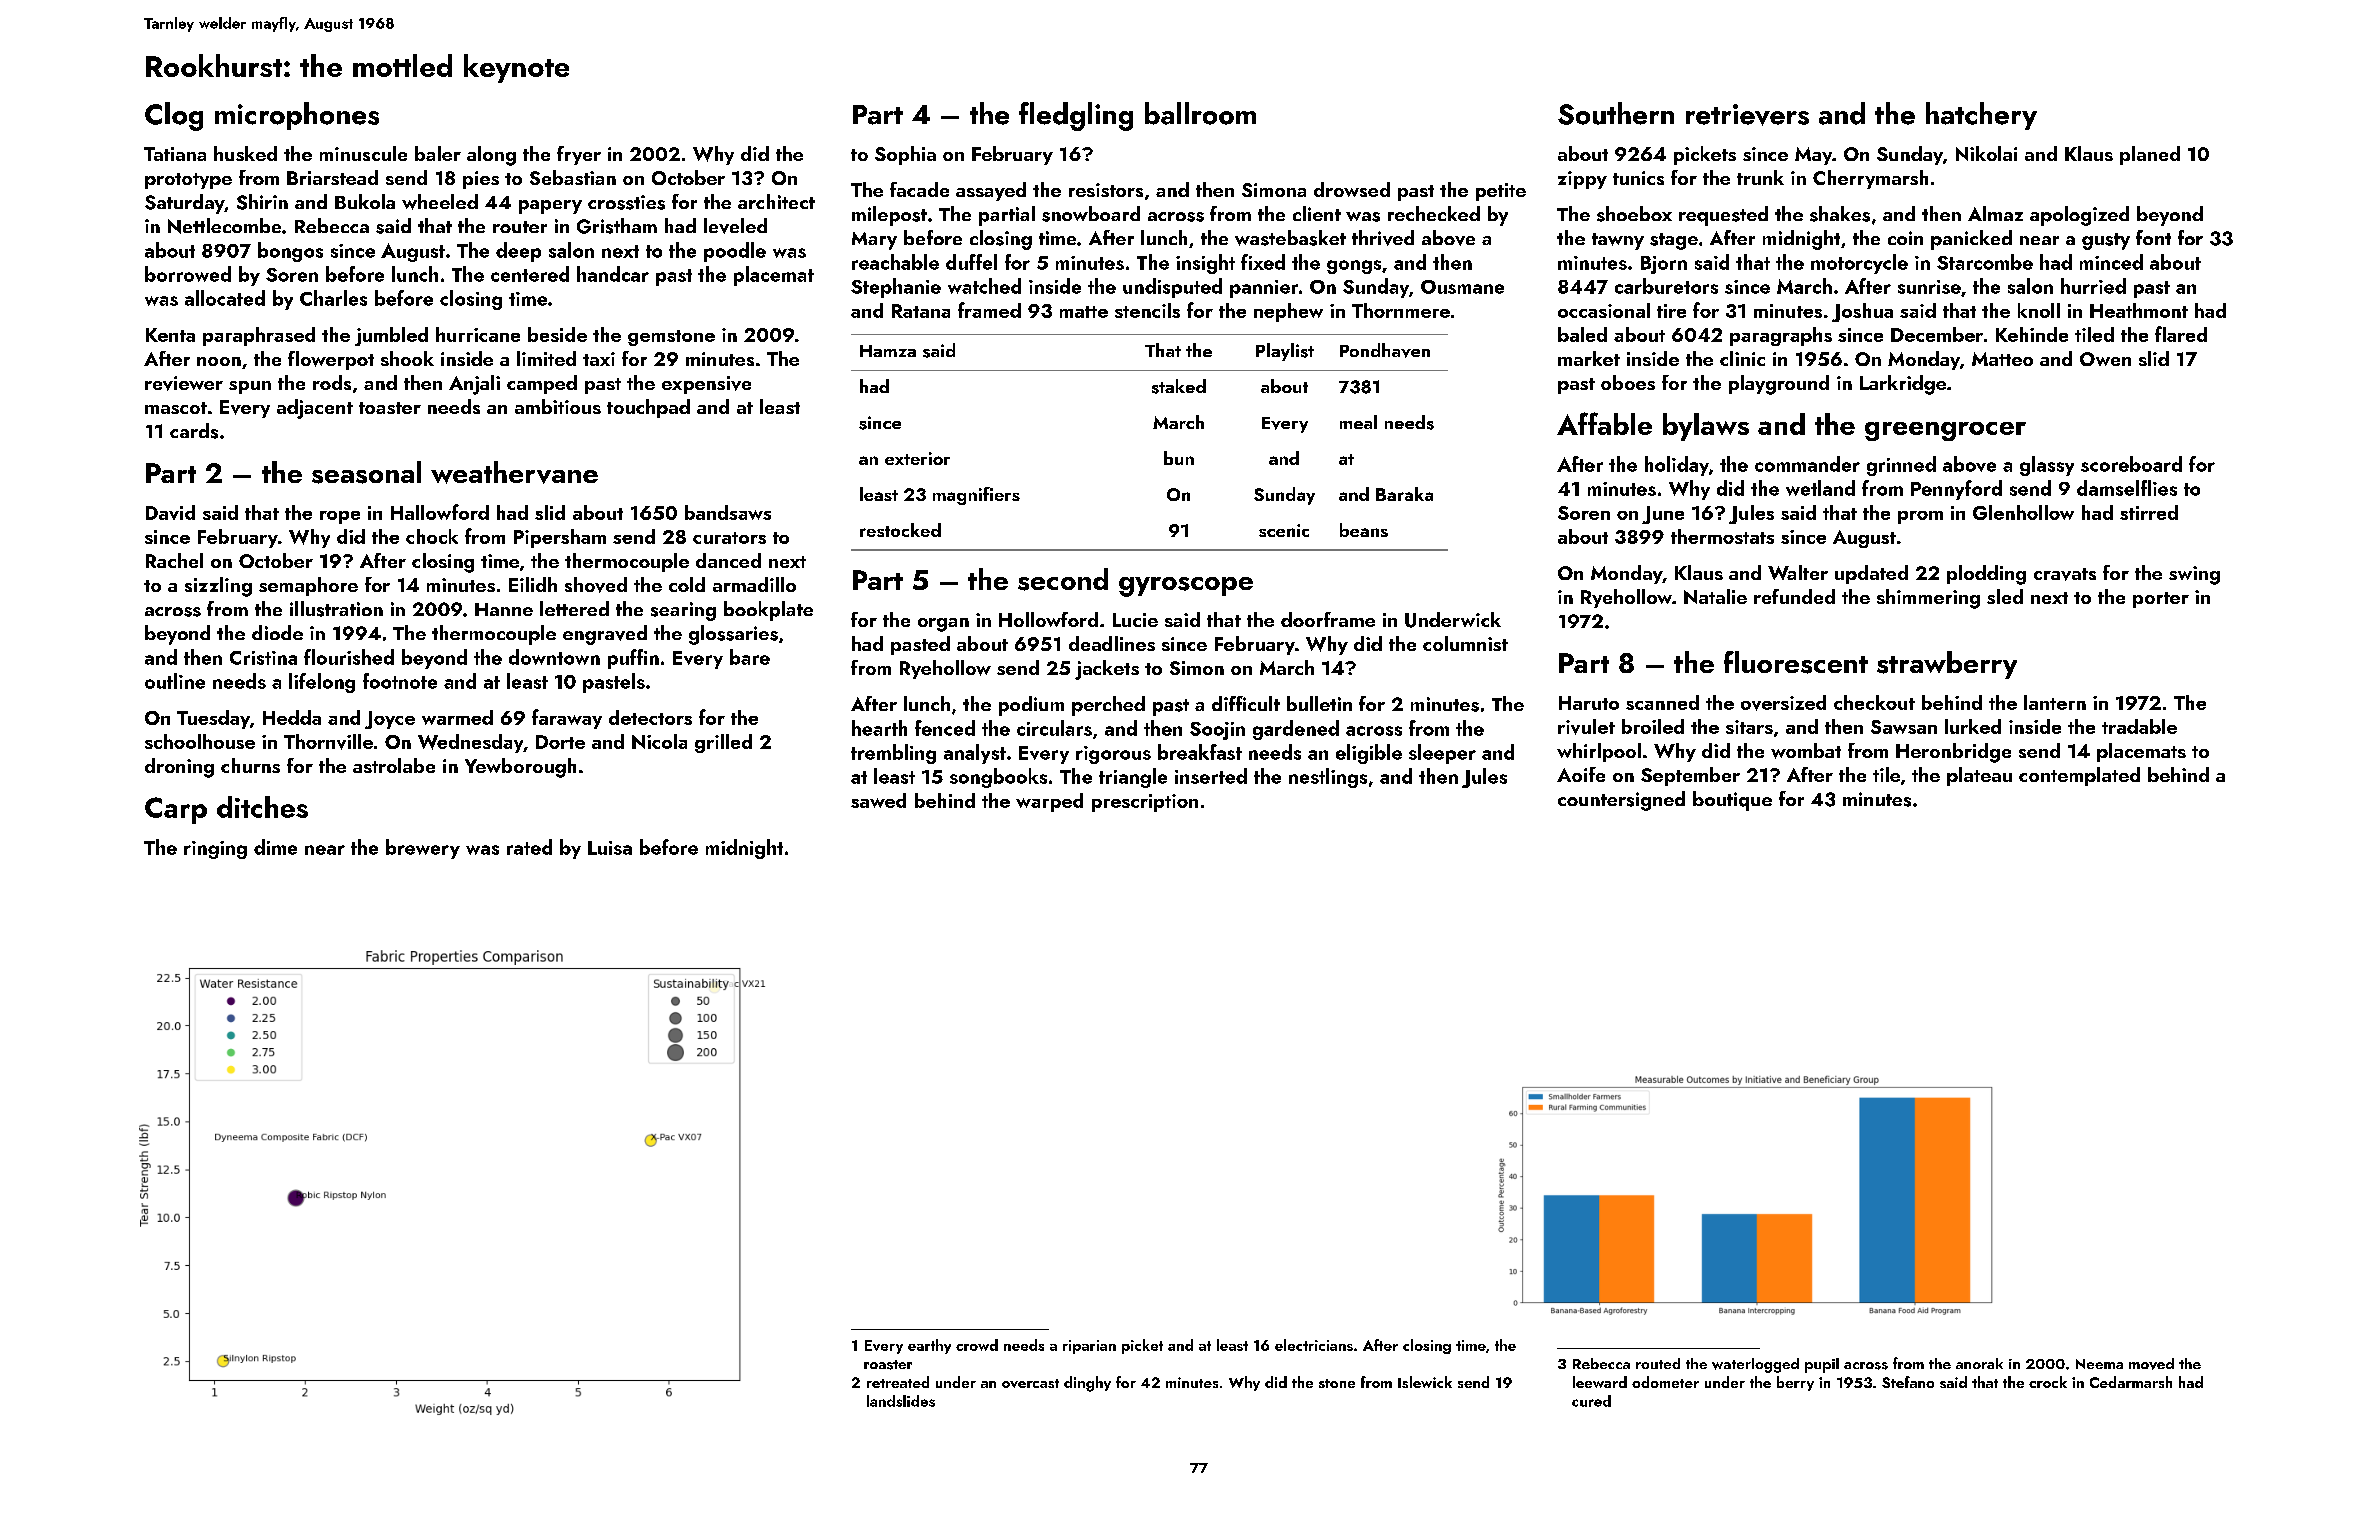 This screenshot has width=2380, height=1540. I want to click on semaphore, so click(308, 586).
